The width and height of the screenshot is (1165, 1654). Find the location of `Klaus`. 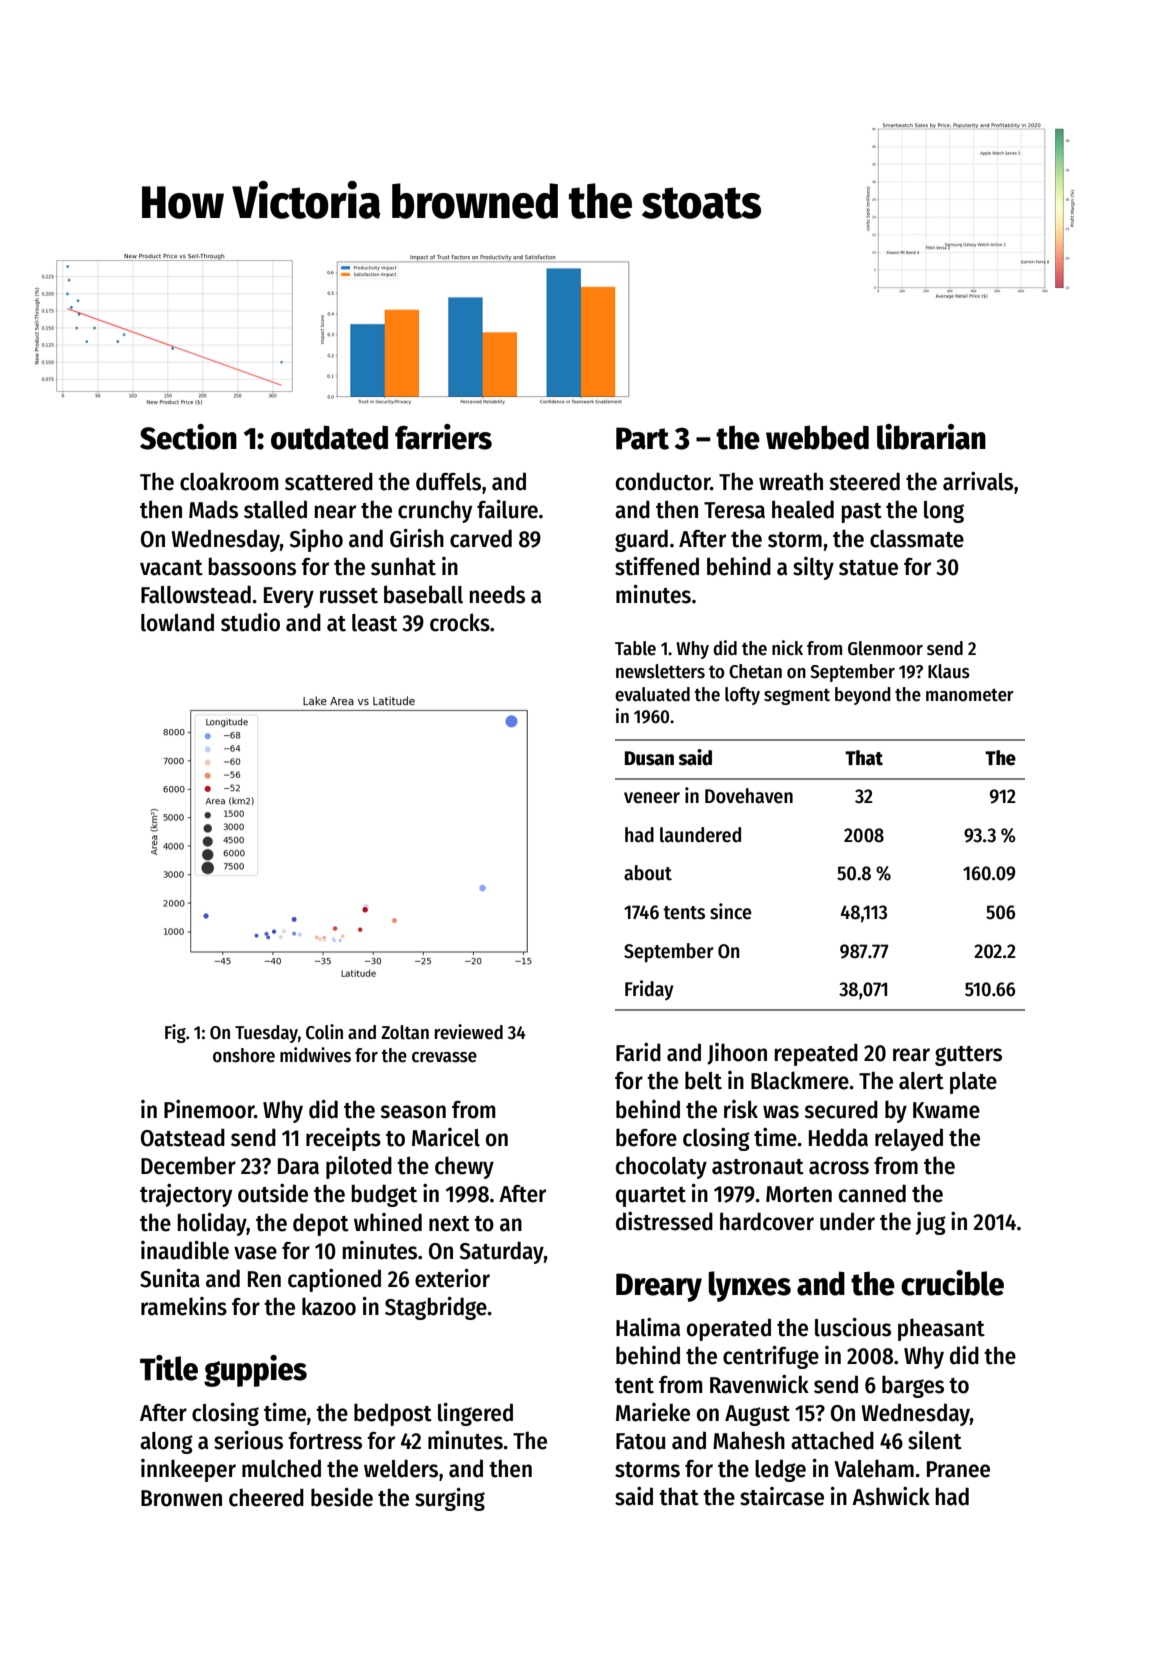

Klaus is located at coordinates (949, 671).
